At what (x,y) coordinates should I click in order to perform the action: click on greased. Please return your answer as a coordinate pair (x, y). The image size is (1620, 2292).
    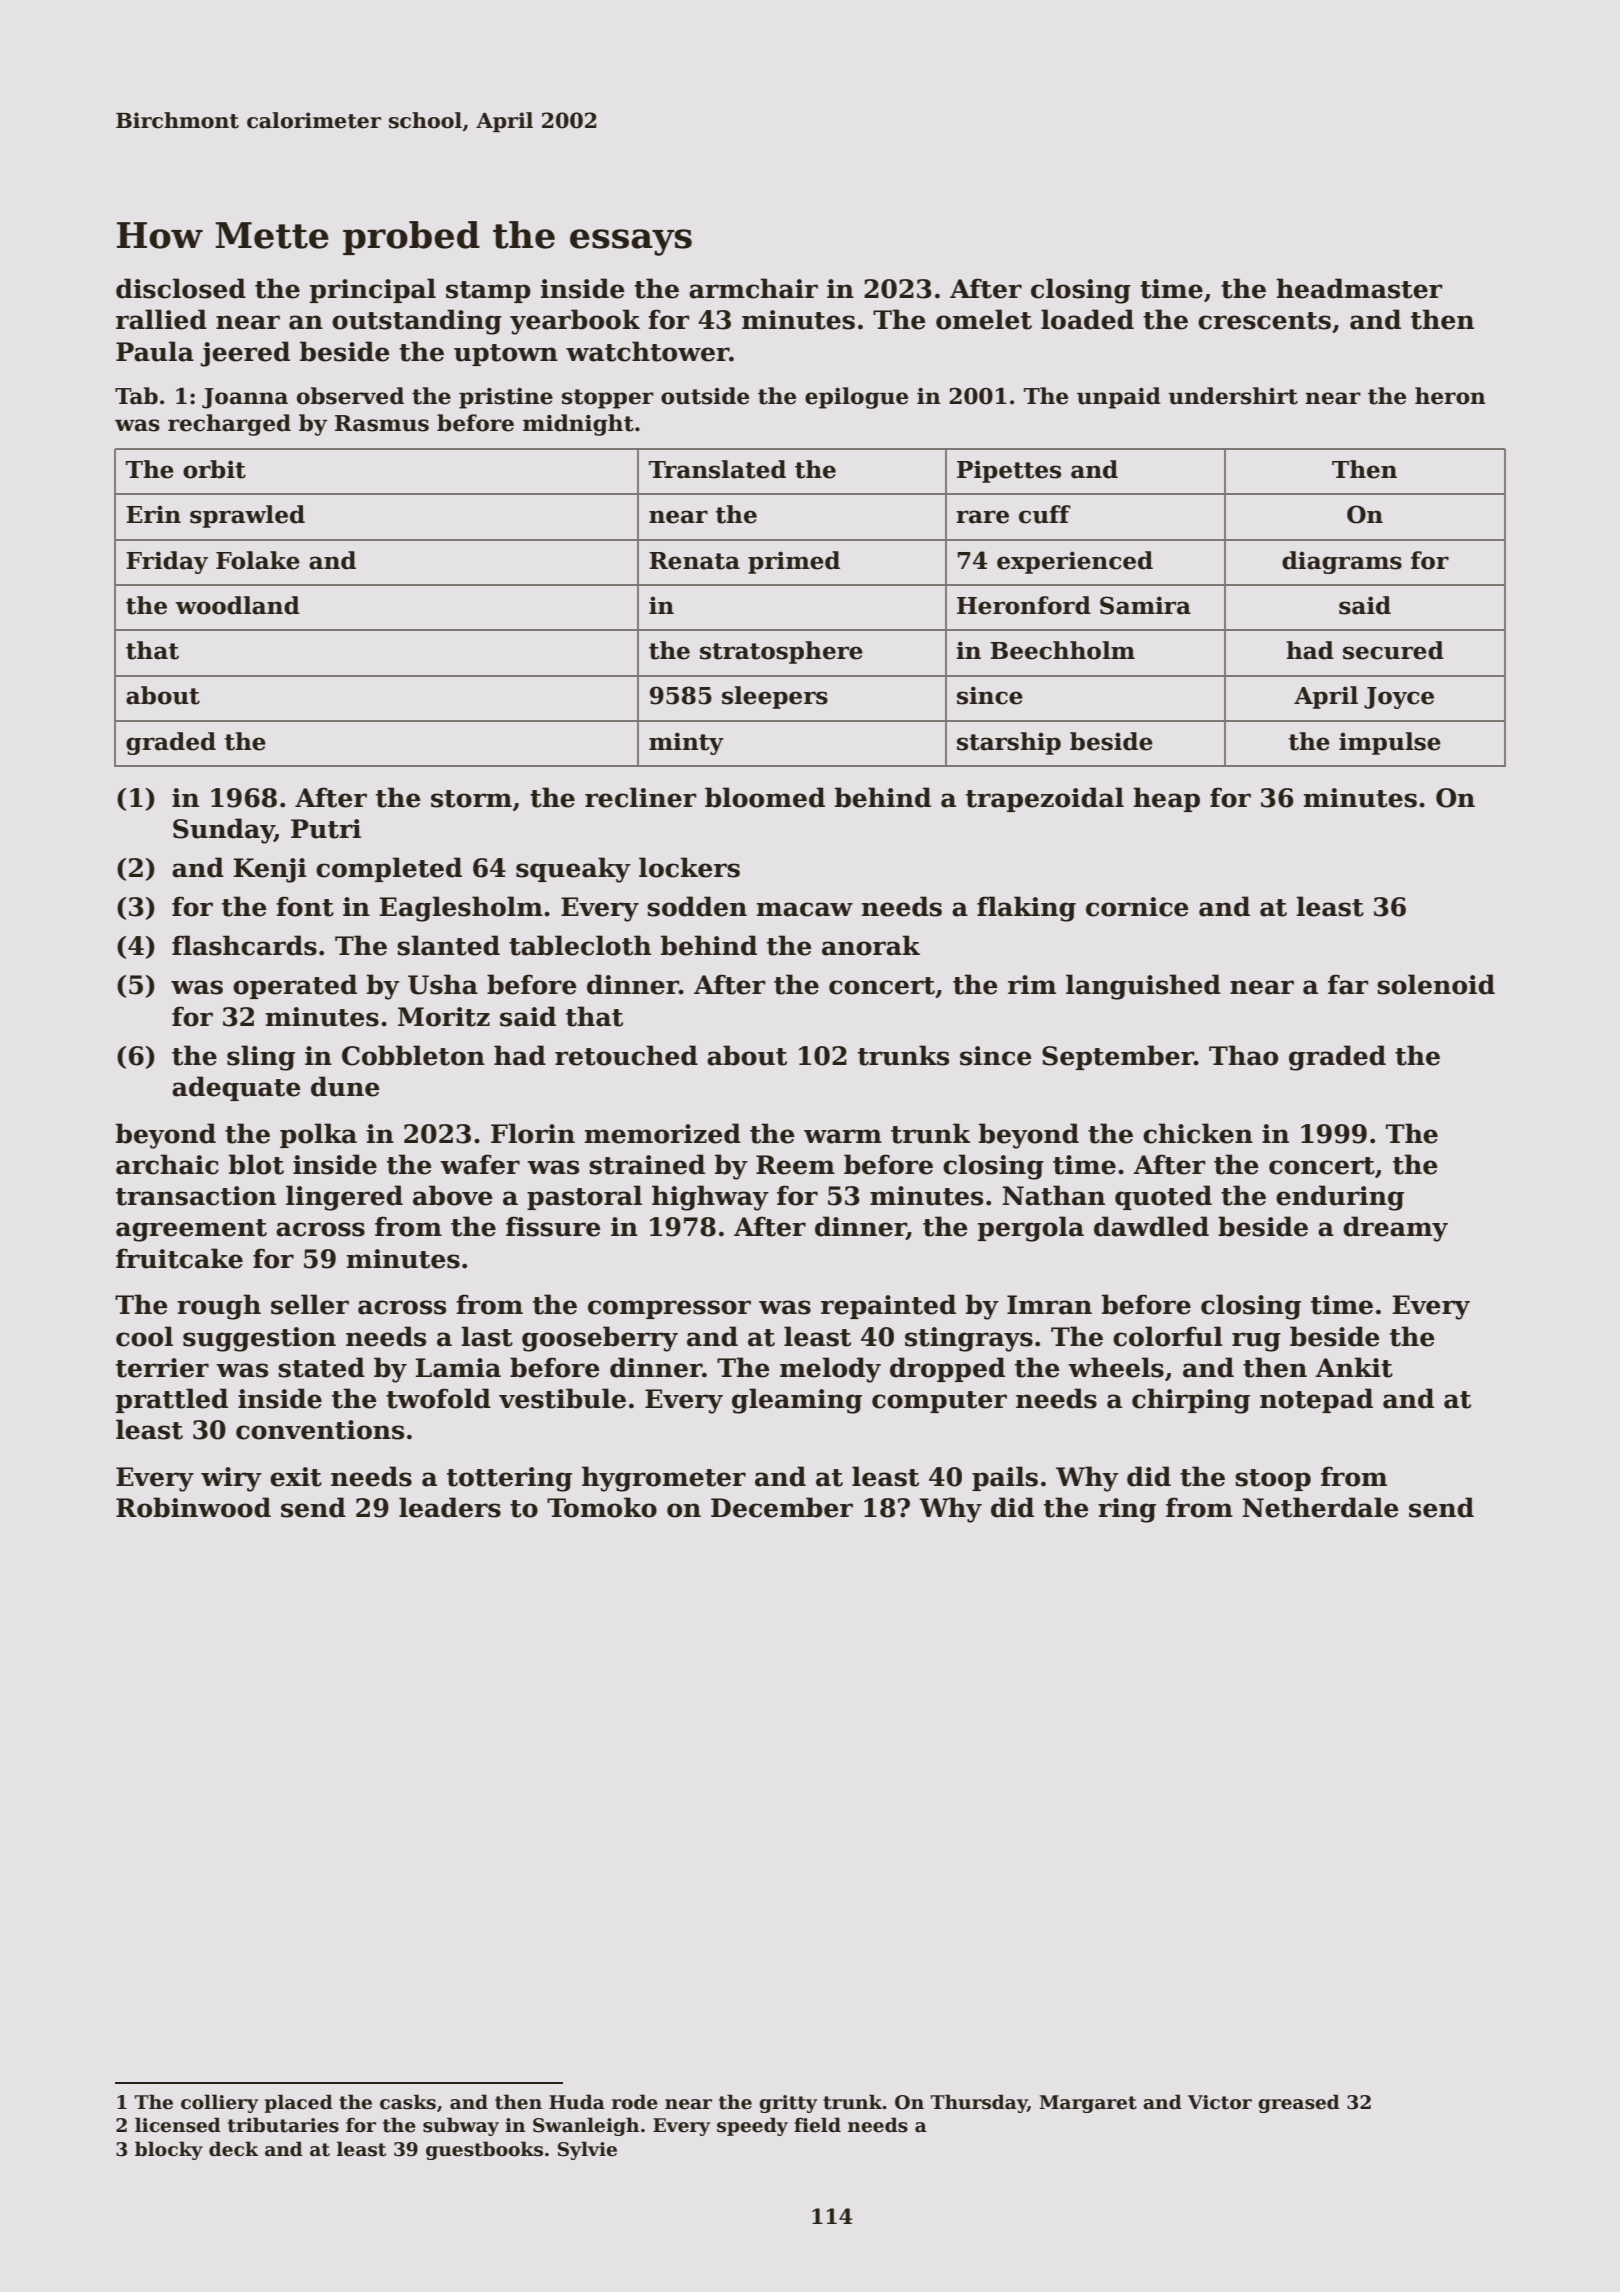
    Looking at the image, I should click on (1299, 2103).
